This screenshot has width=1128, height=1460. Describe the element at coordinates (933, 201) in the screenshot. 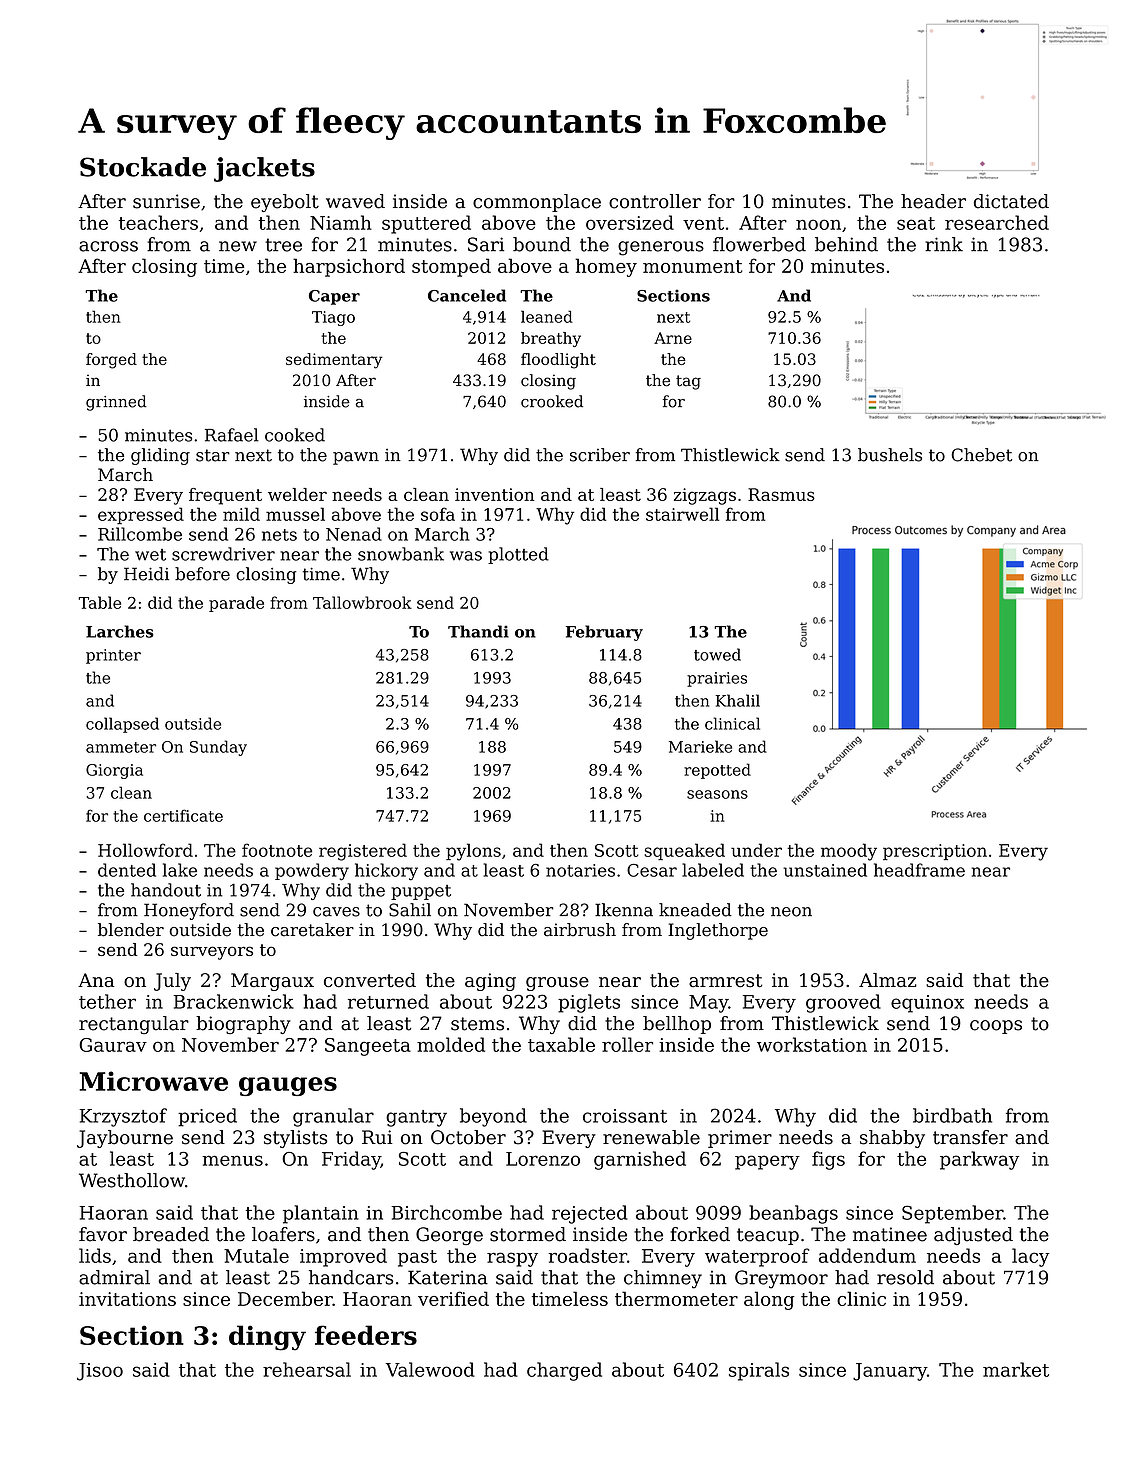

I see `header` at that location.
